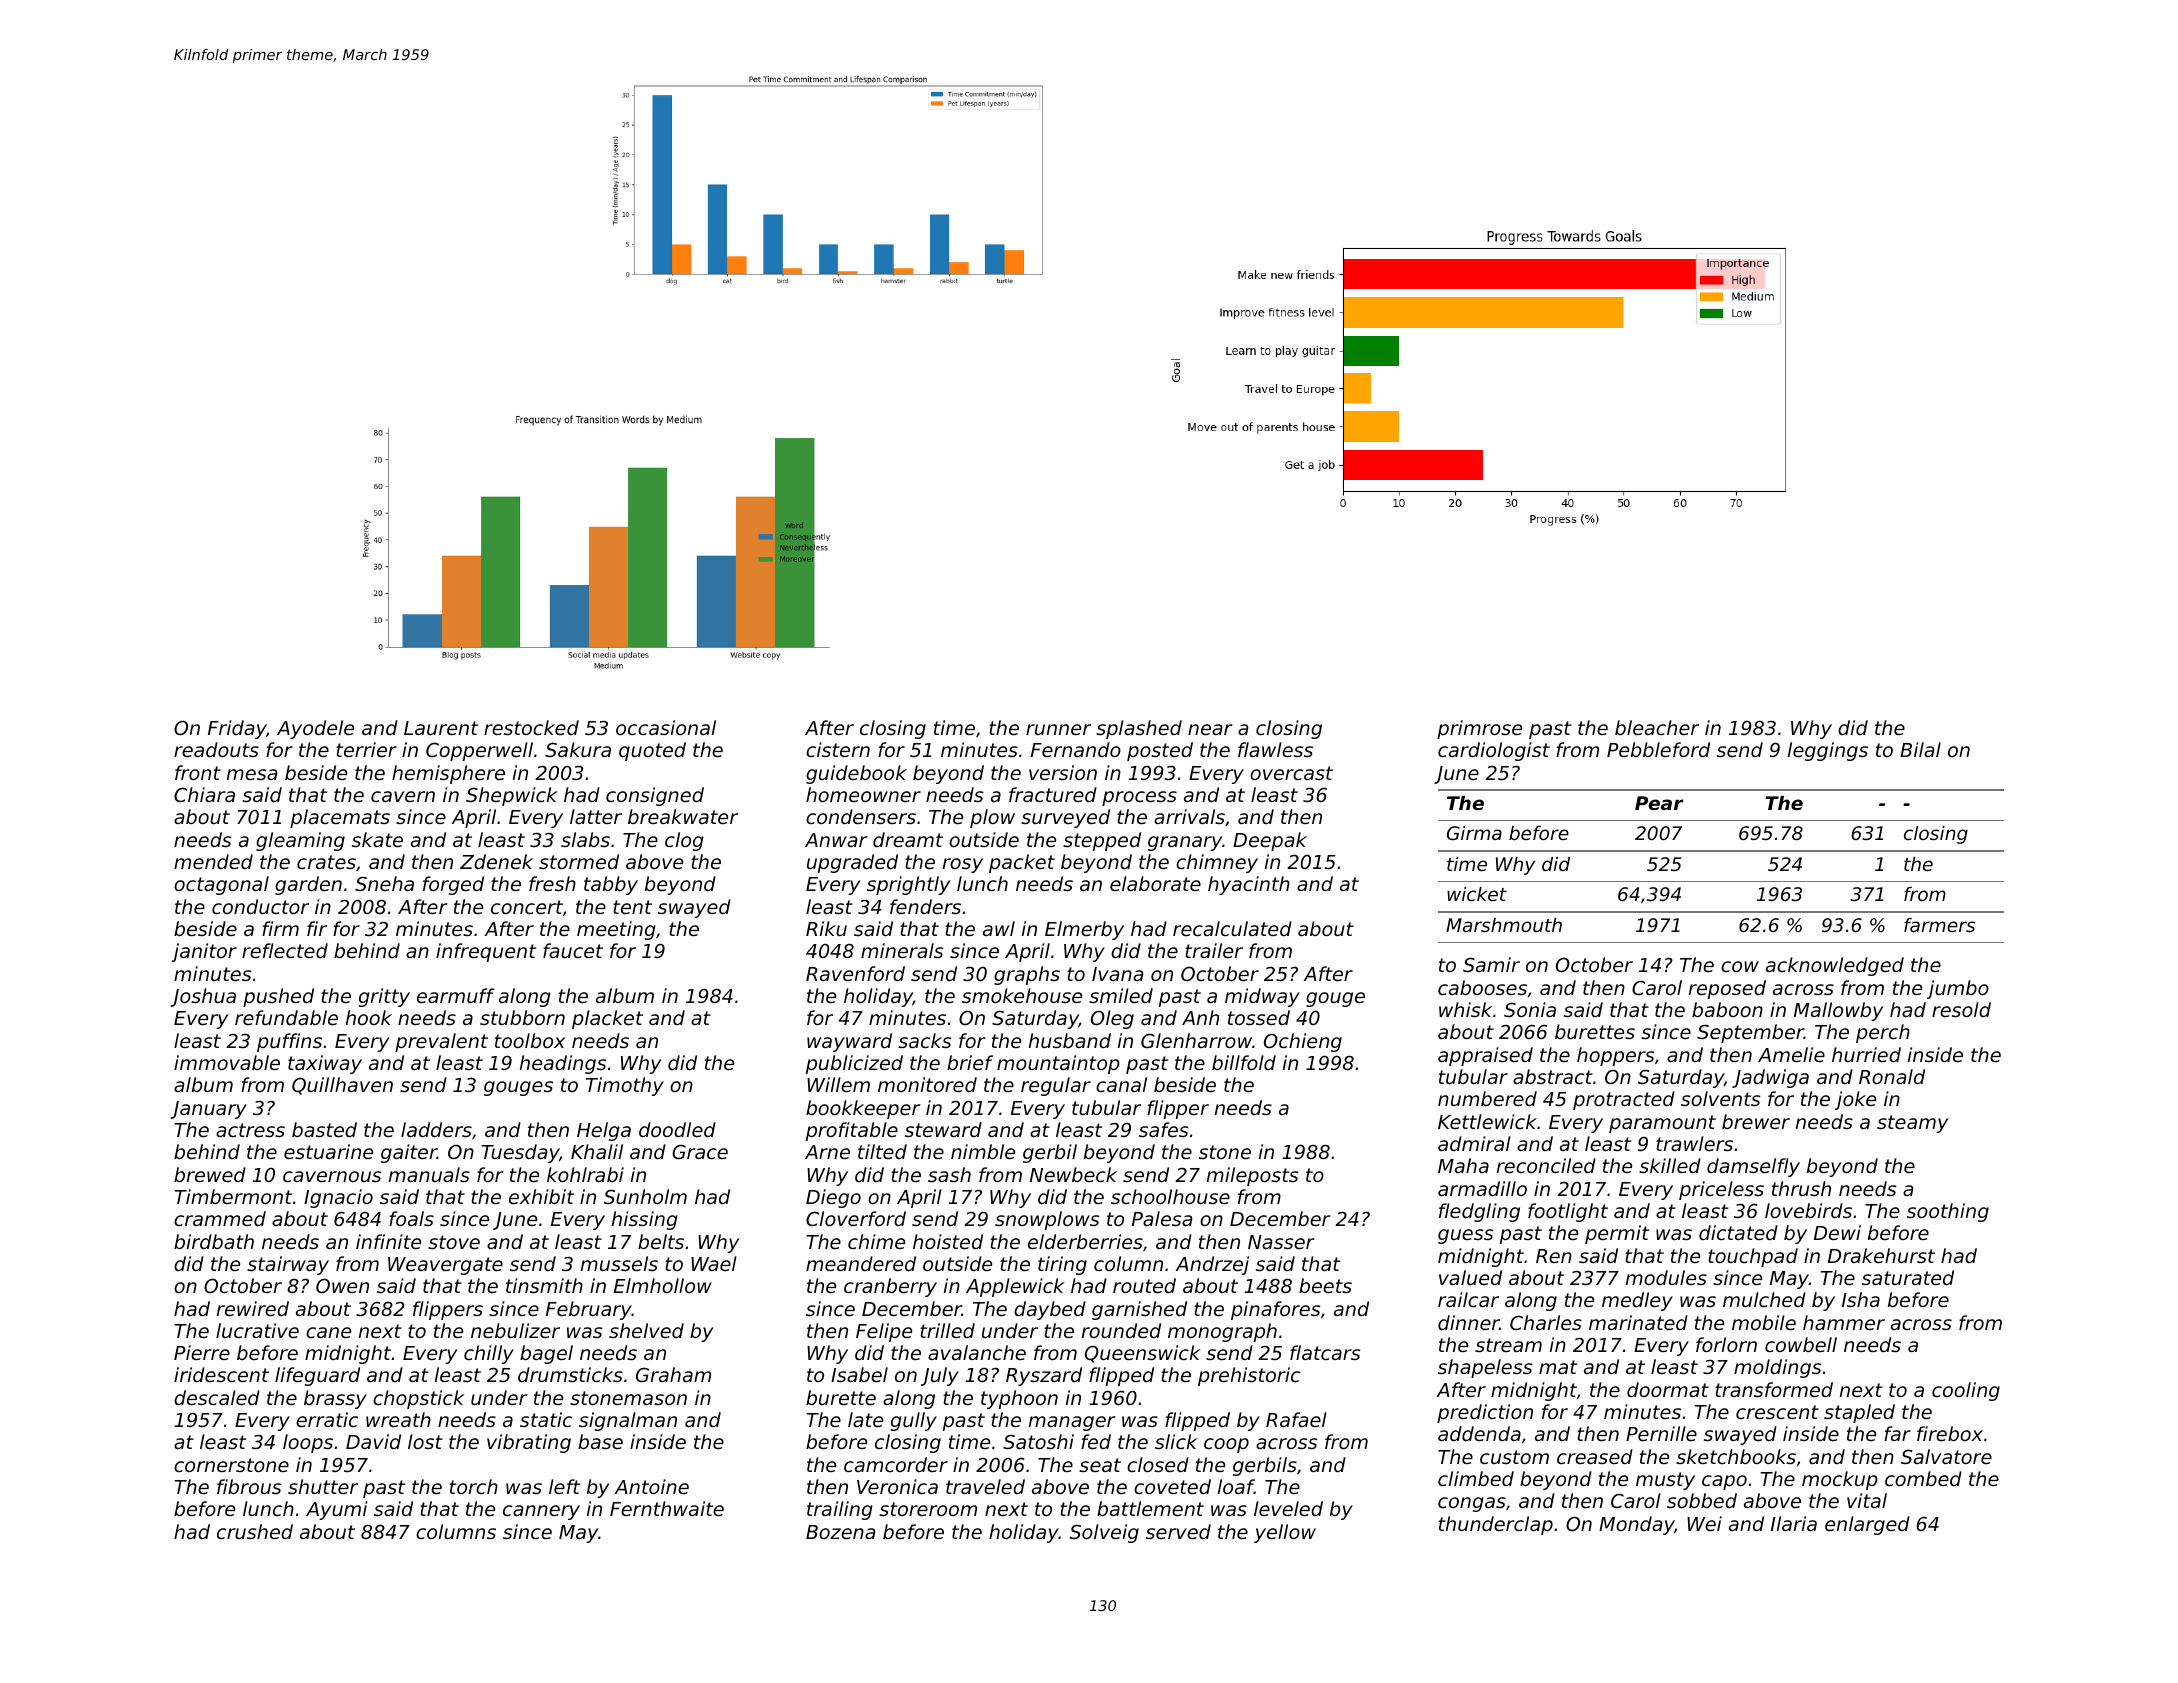 The height and width of the document is (1683, 2178). What do you see at coordinates (531, 727) in the document?
I see `restocked` at bounding box center [531, 727].
